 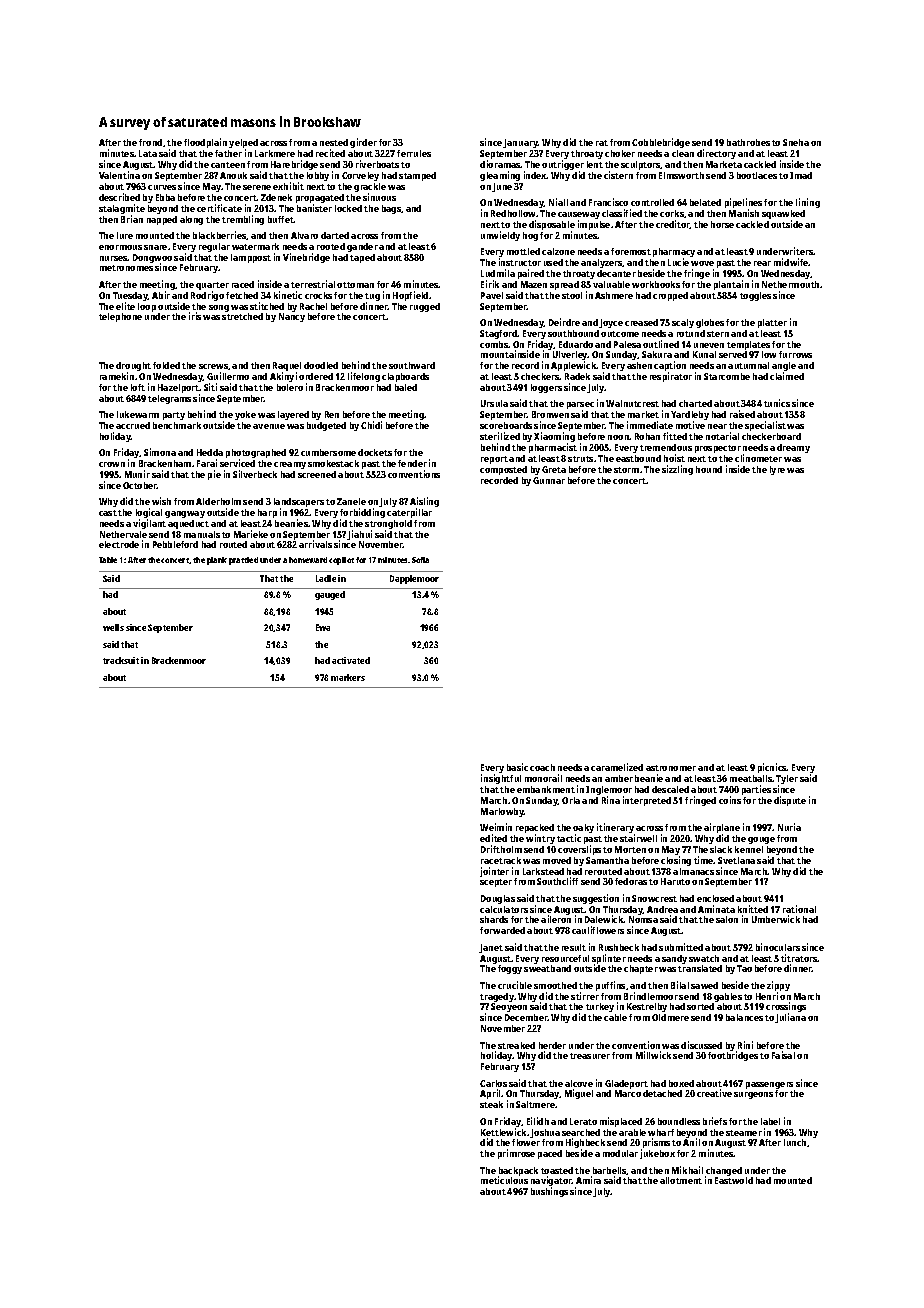 What do you see at coordinates (504, 1180) in the document?
I see `meticulous` at bounding box center [504, 1180].
